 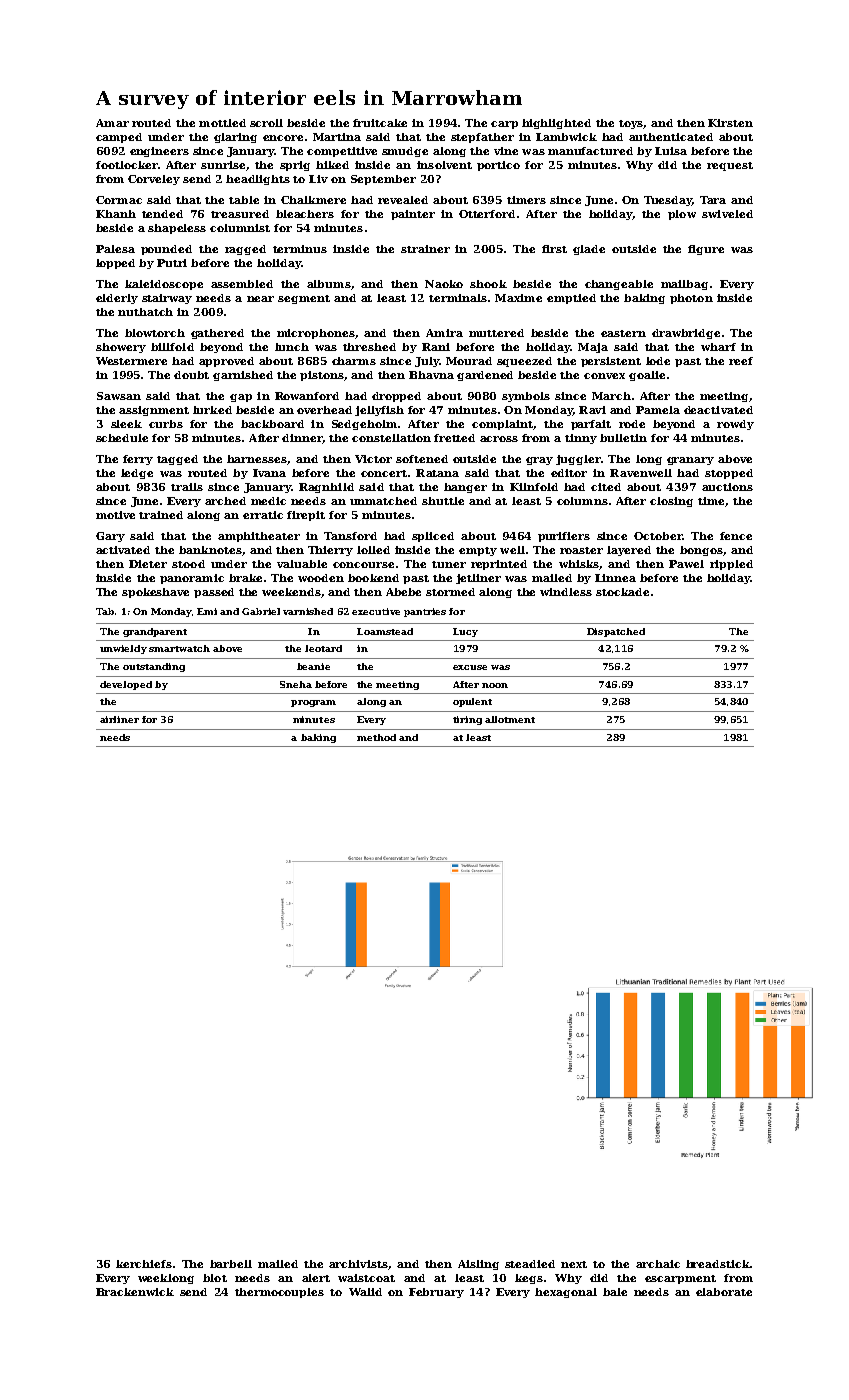 I want to click on barbell, so click(x=231, y=1264).
